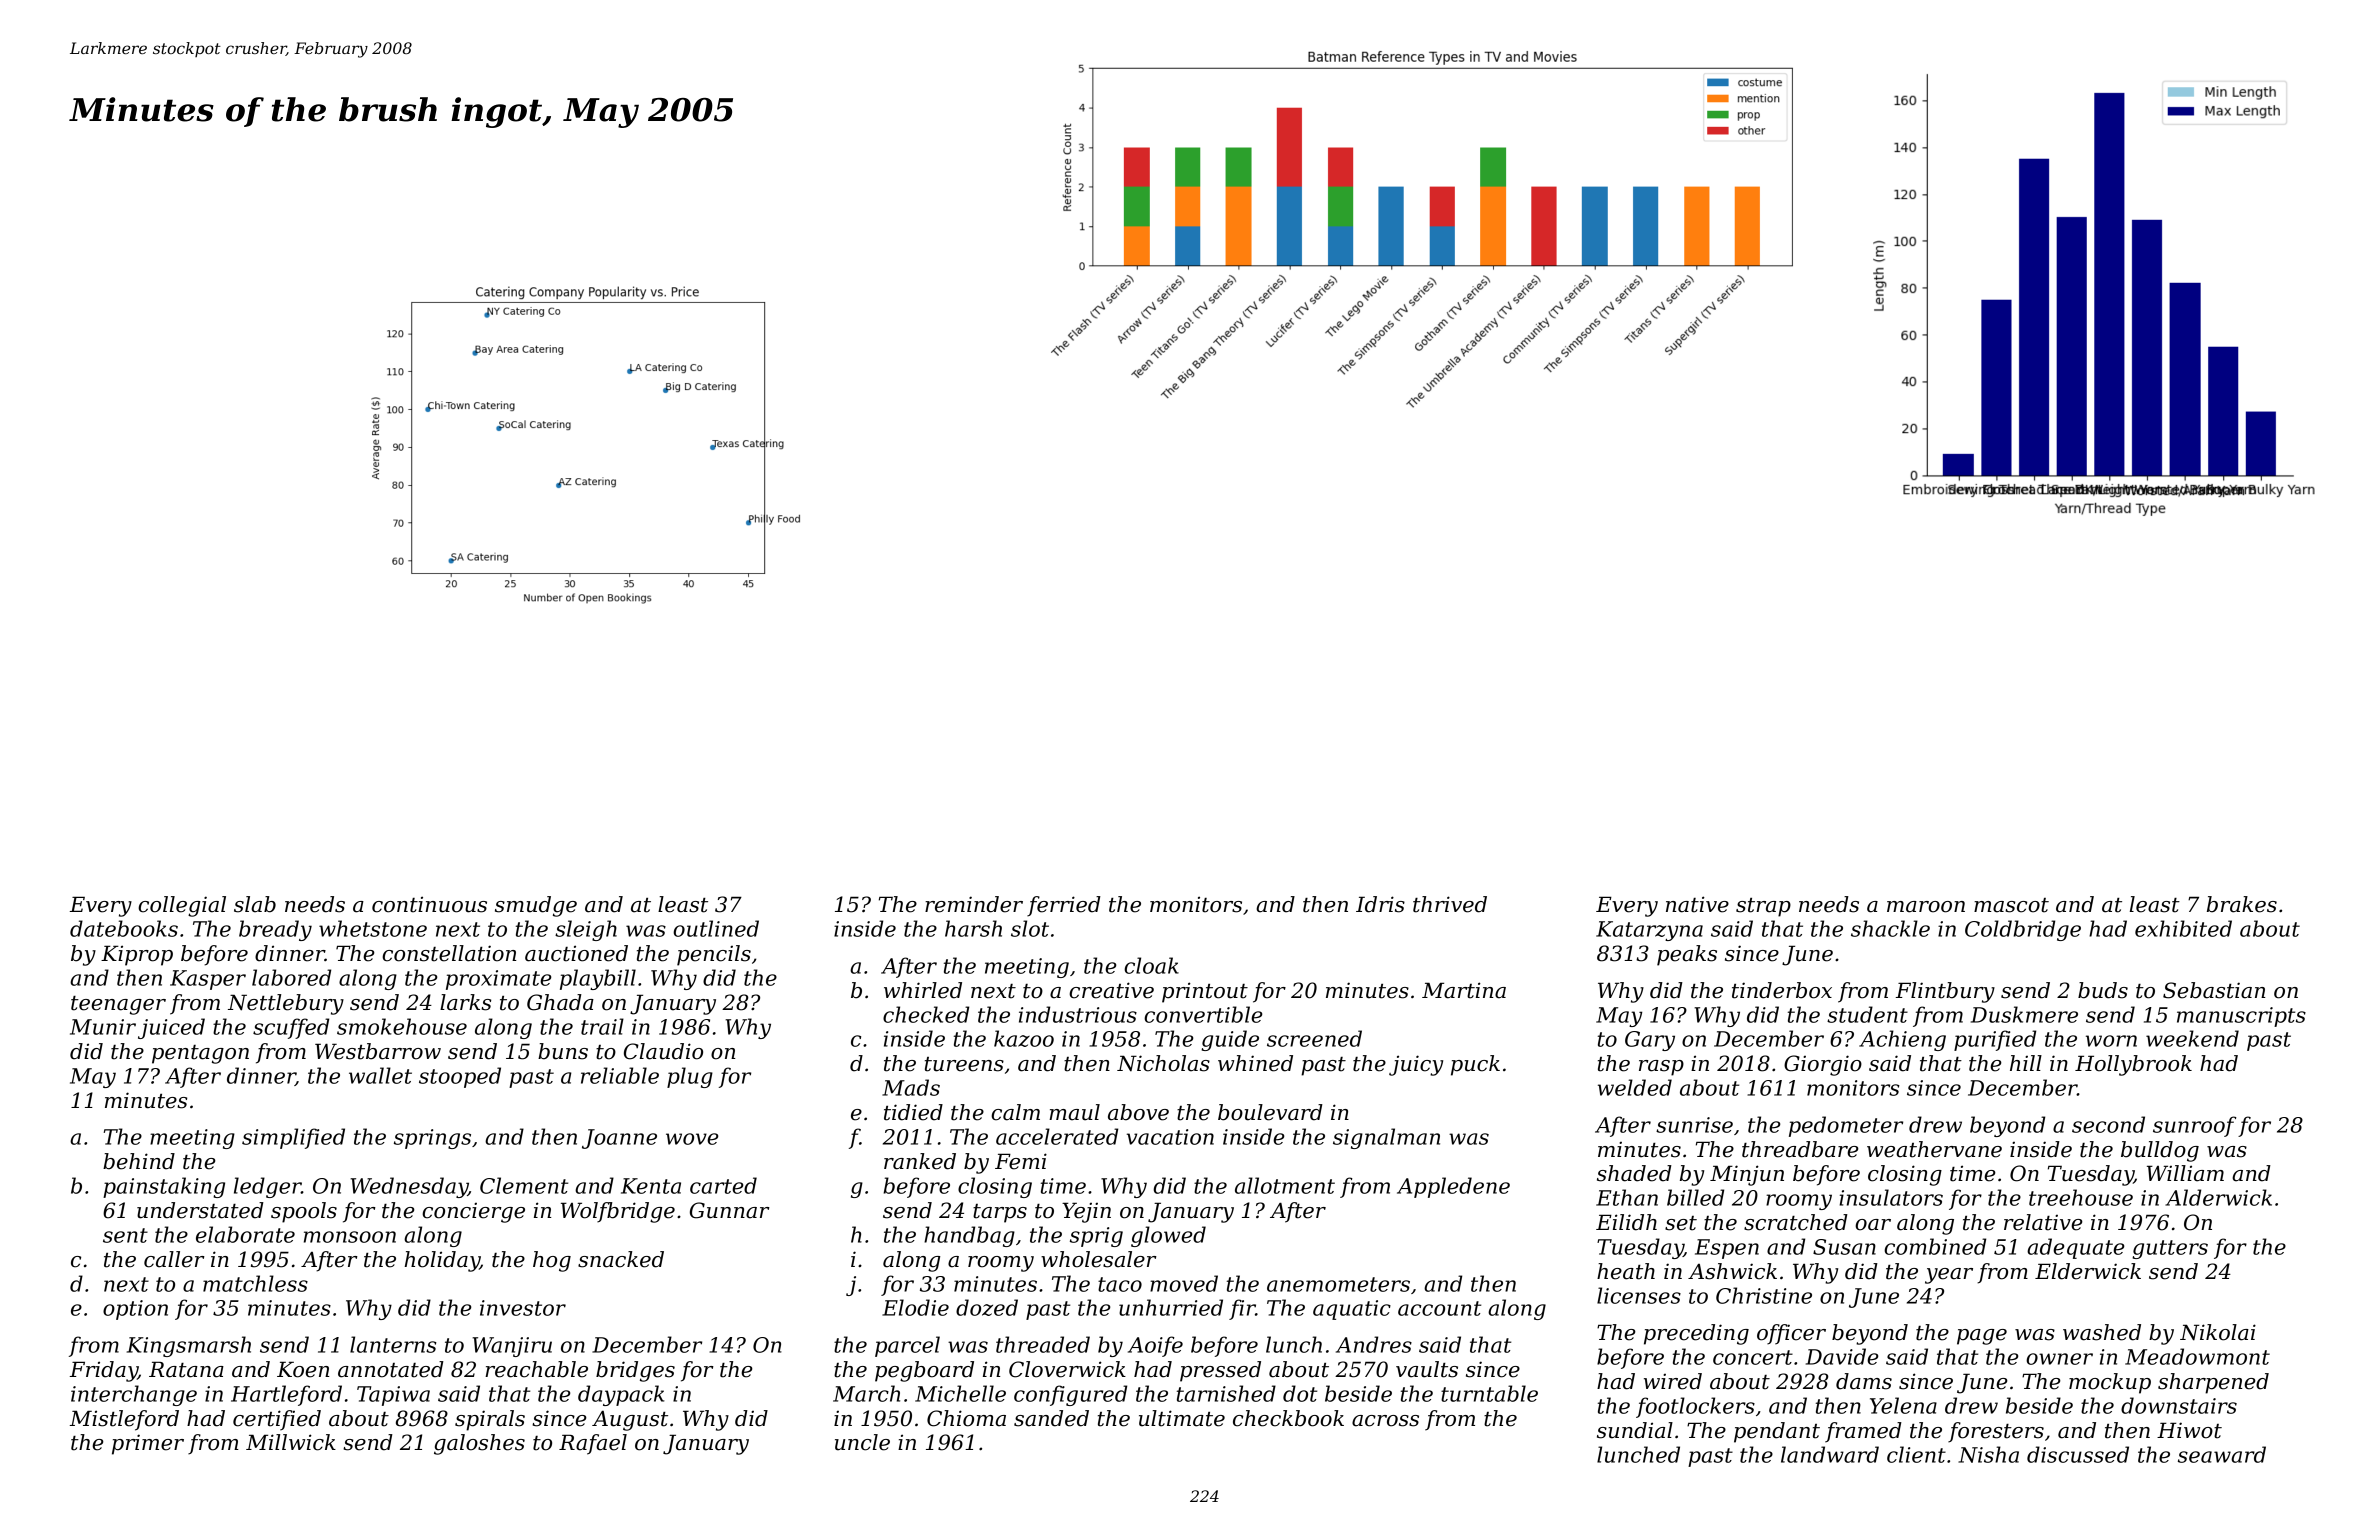 Image resolution: width=2380 pixels, height=1540 pixels. I want to click on brakes, so click(2242, 904).
